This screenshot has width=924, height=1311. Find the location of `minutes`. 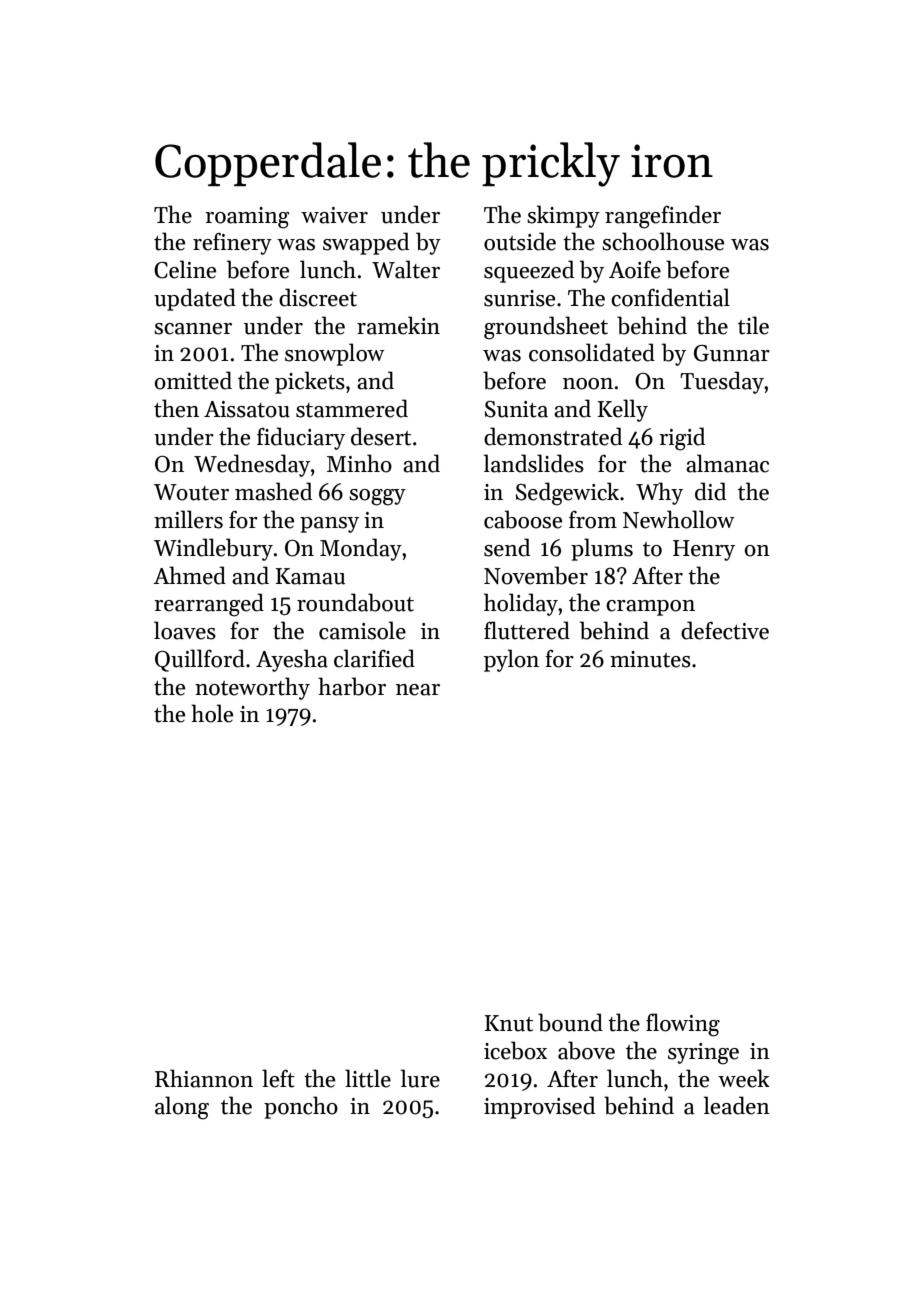

minutes is located at coordinates (650, 659).
